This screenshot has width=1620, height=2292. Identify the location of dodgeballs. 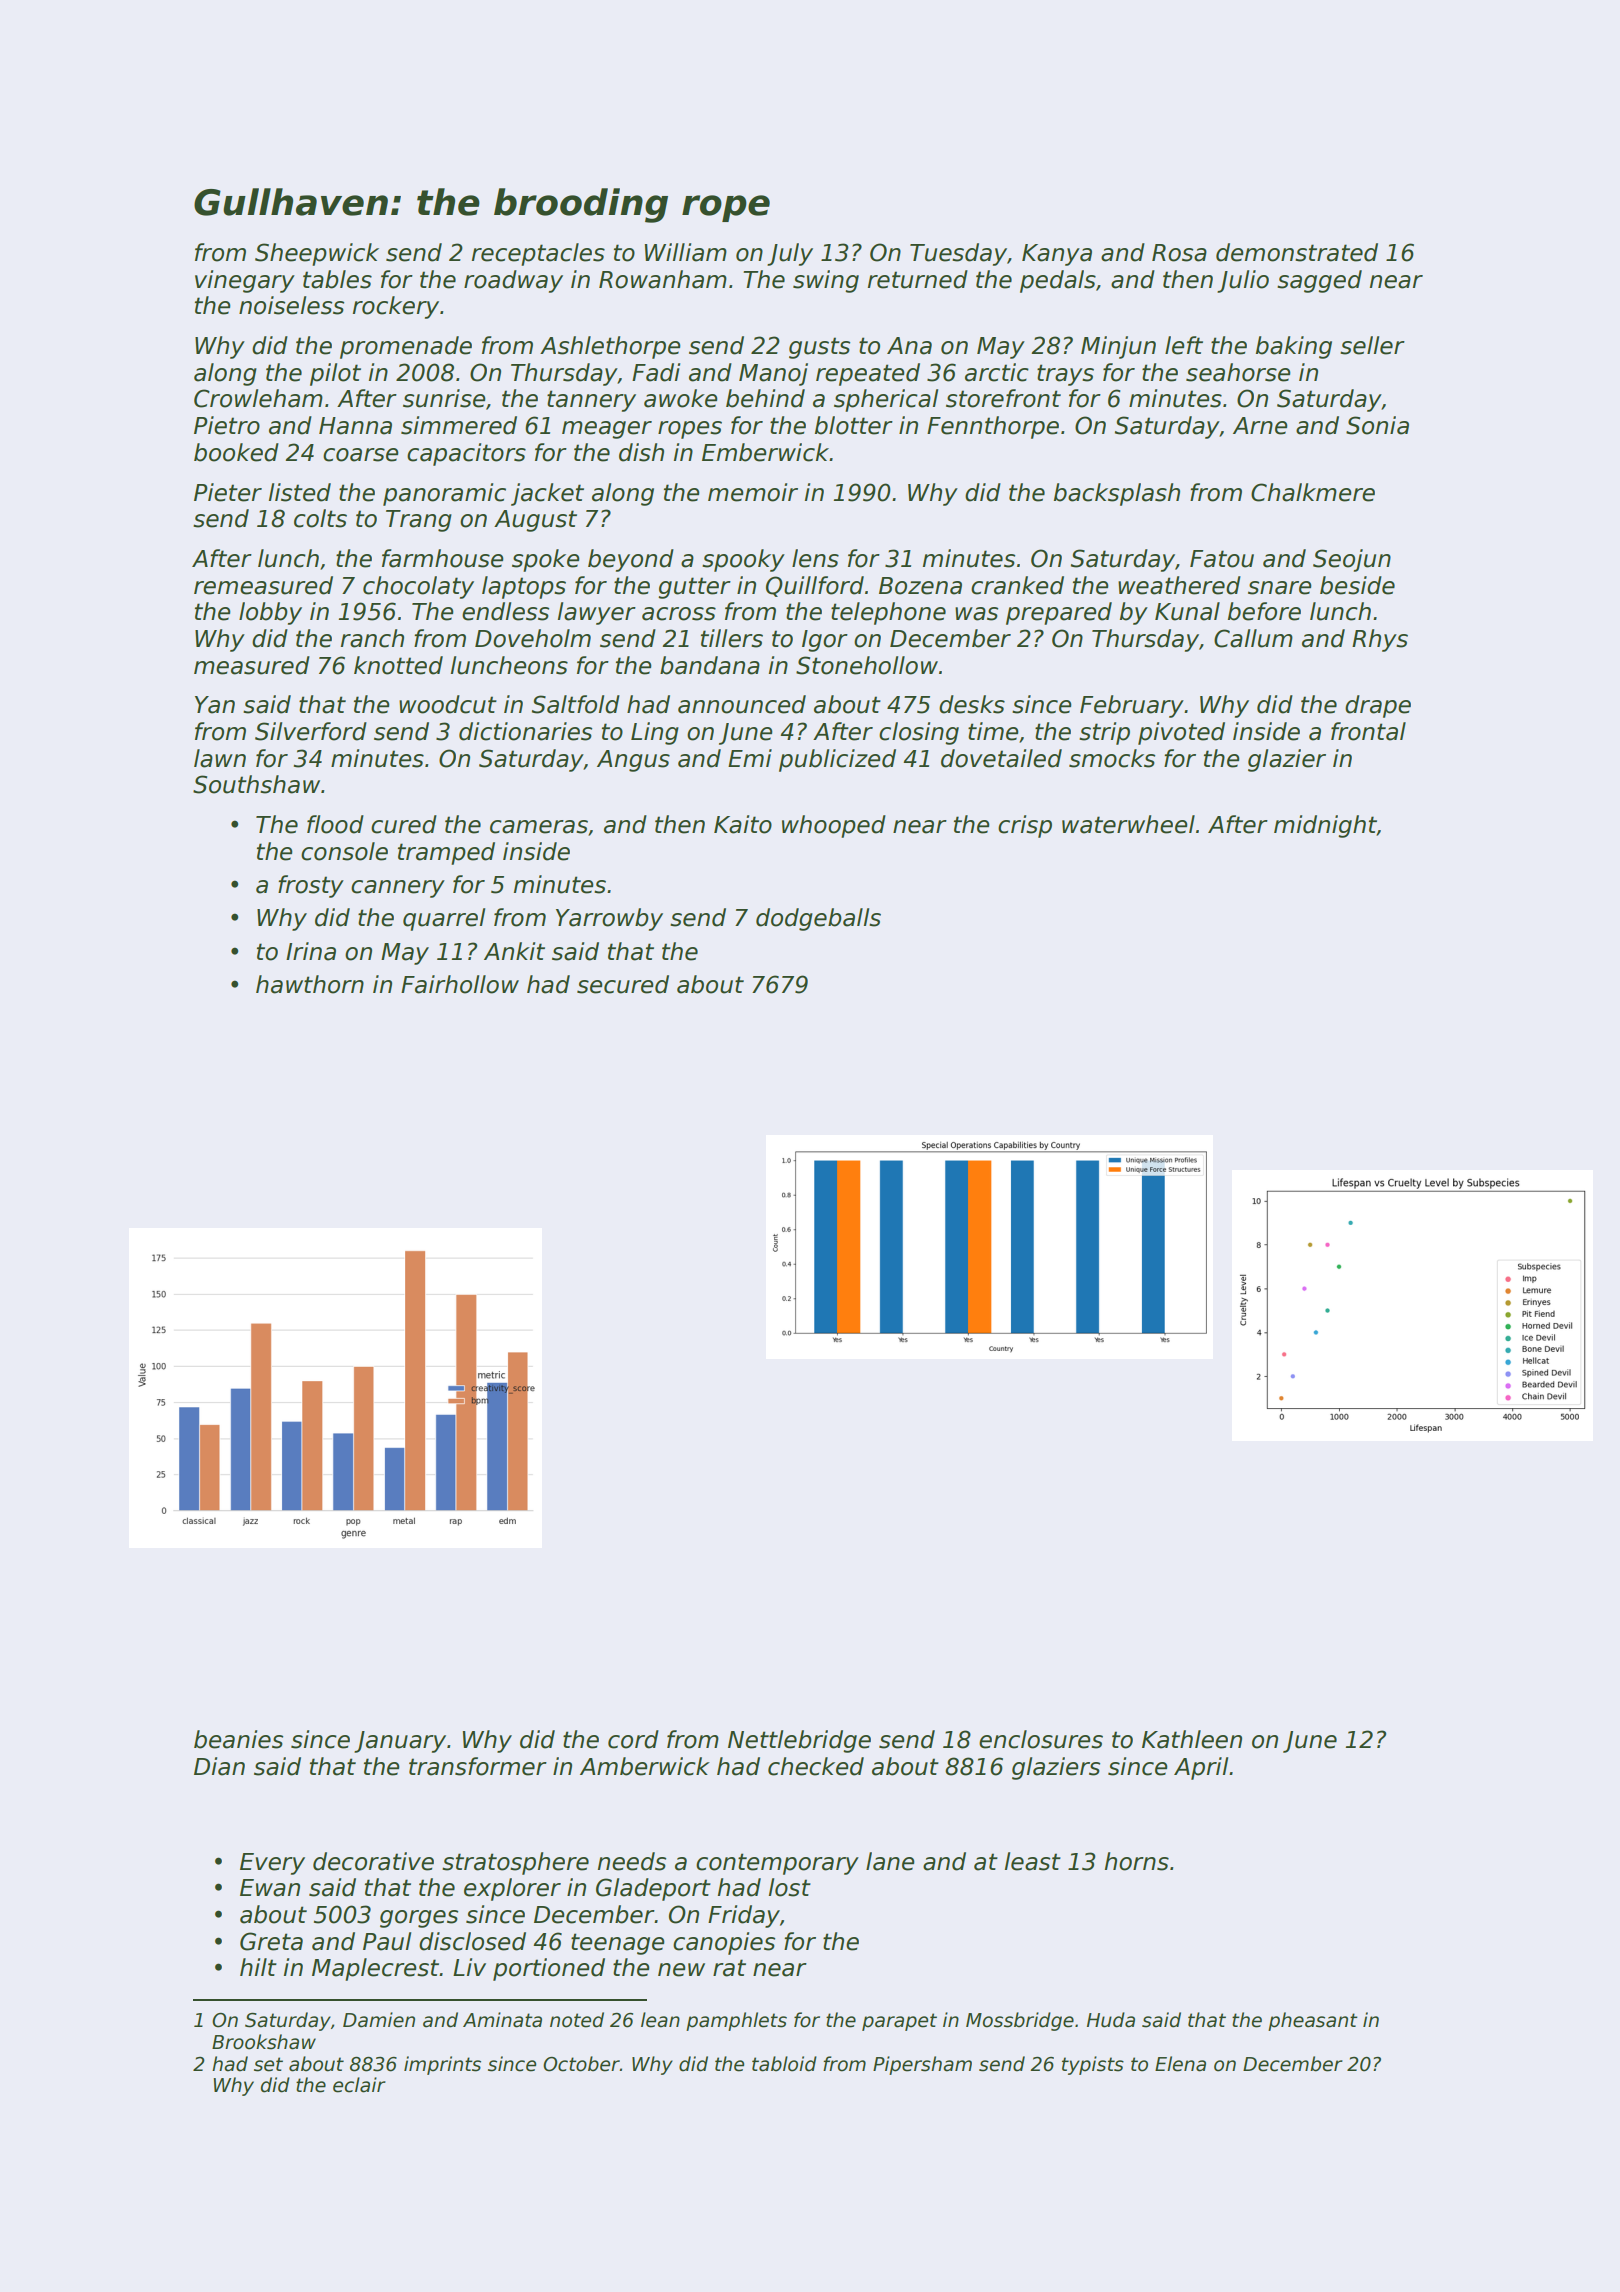
(818, 919).
